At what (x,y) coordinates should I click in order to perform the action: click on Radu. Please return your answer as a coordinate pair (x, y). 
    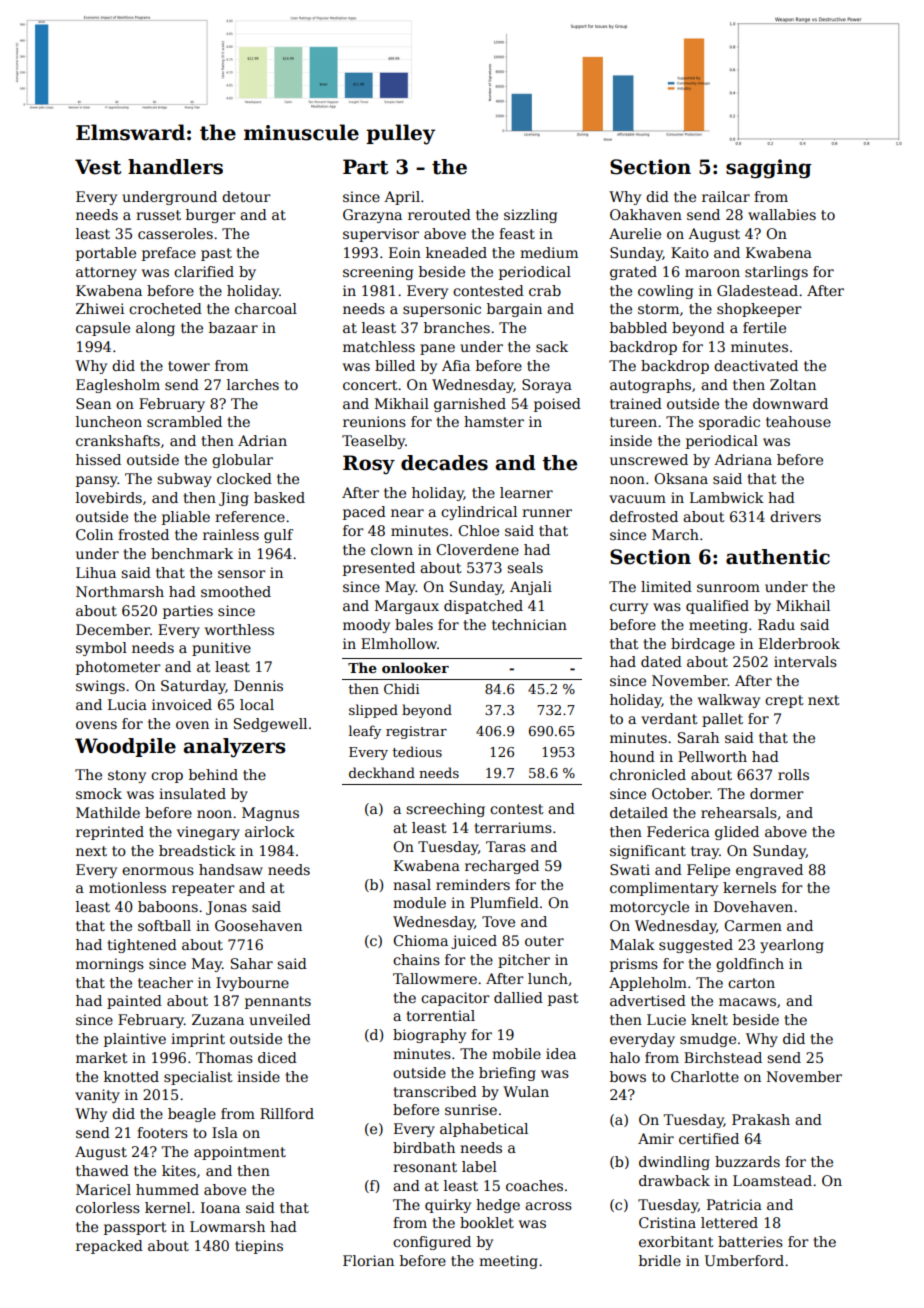
    Looking at the image, I should click on (776, 624).
